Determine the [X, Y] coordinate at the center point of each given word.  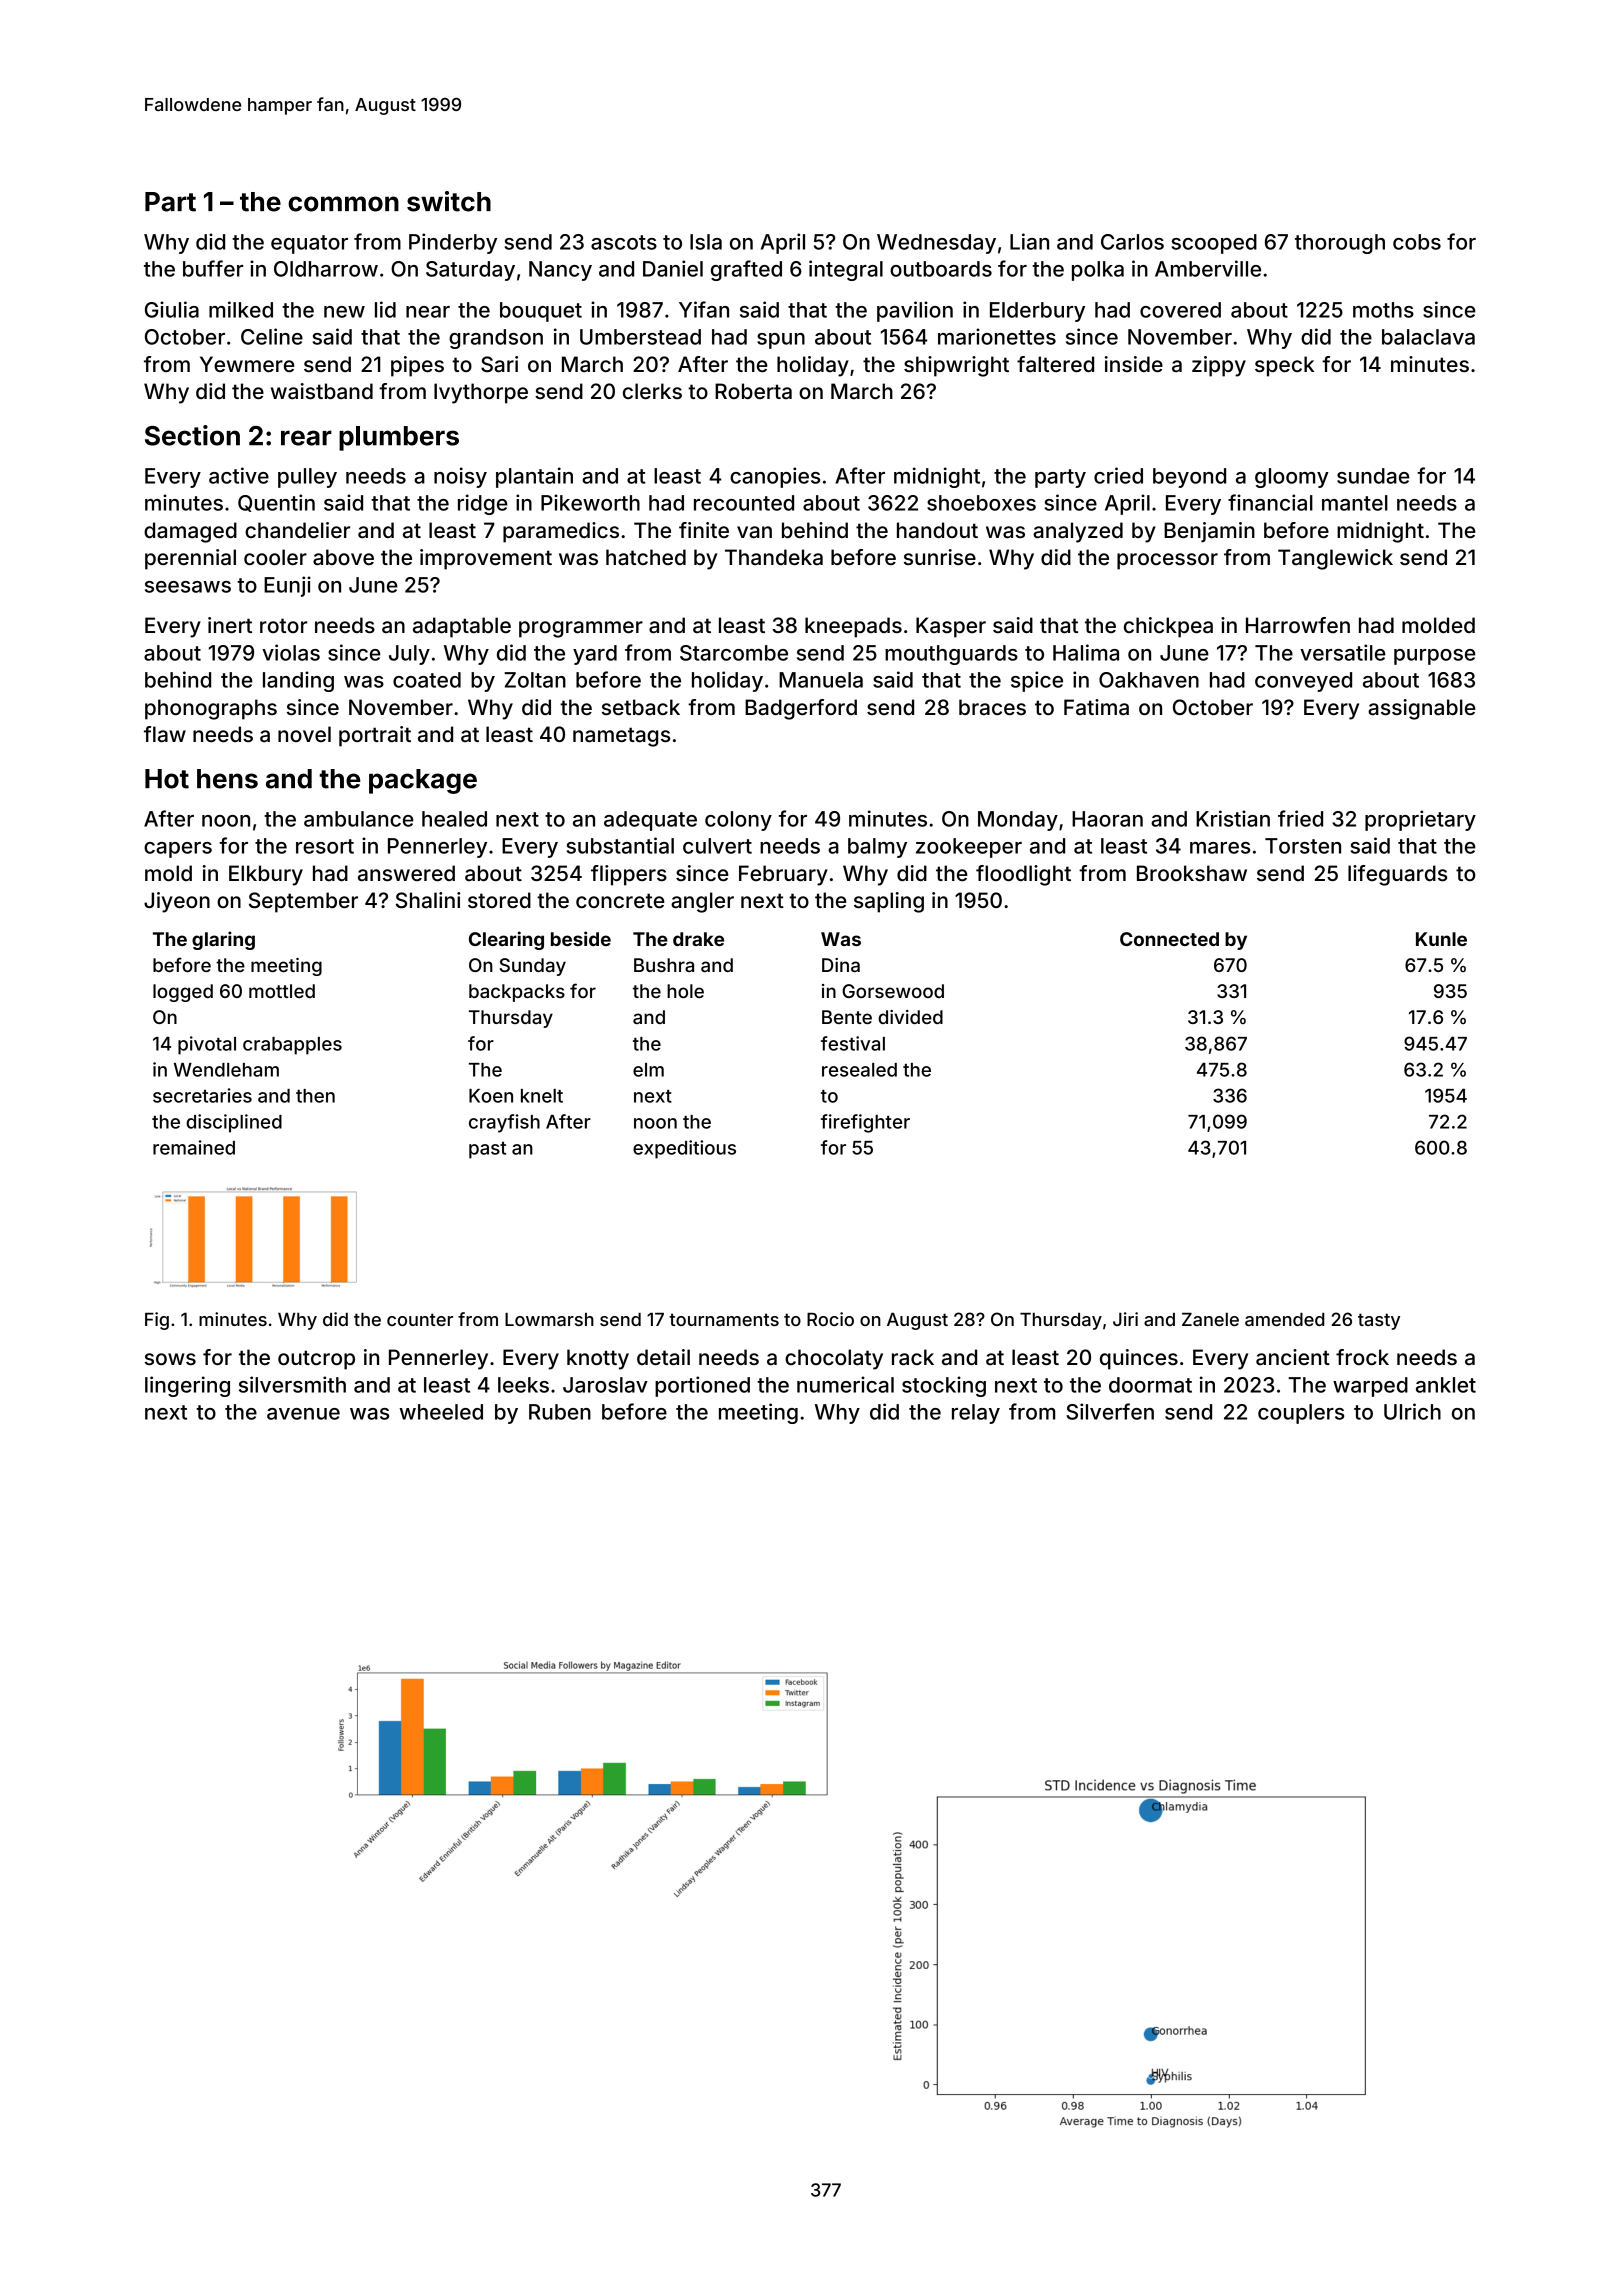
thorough [1340, 244]
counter [420, 1319]
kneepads [853, 627]
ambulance [359, 819]
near [428, 312]
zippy [1219, 366]
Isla [706, 242]
